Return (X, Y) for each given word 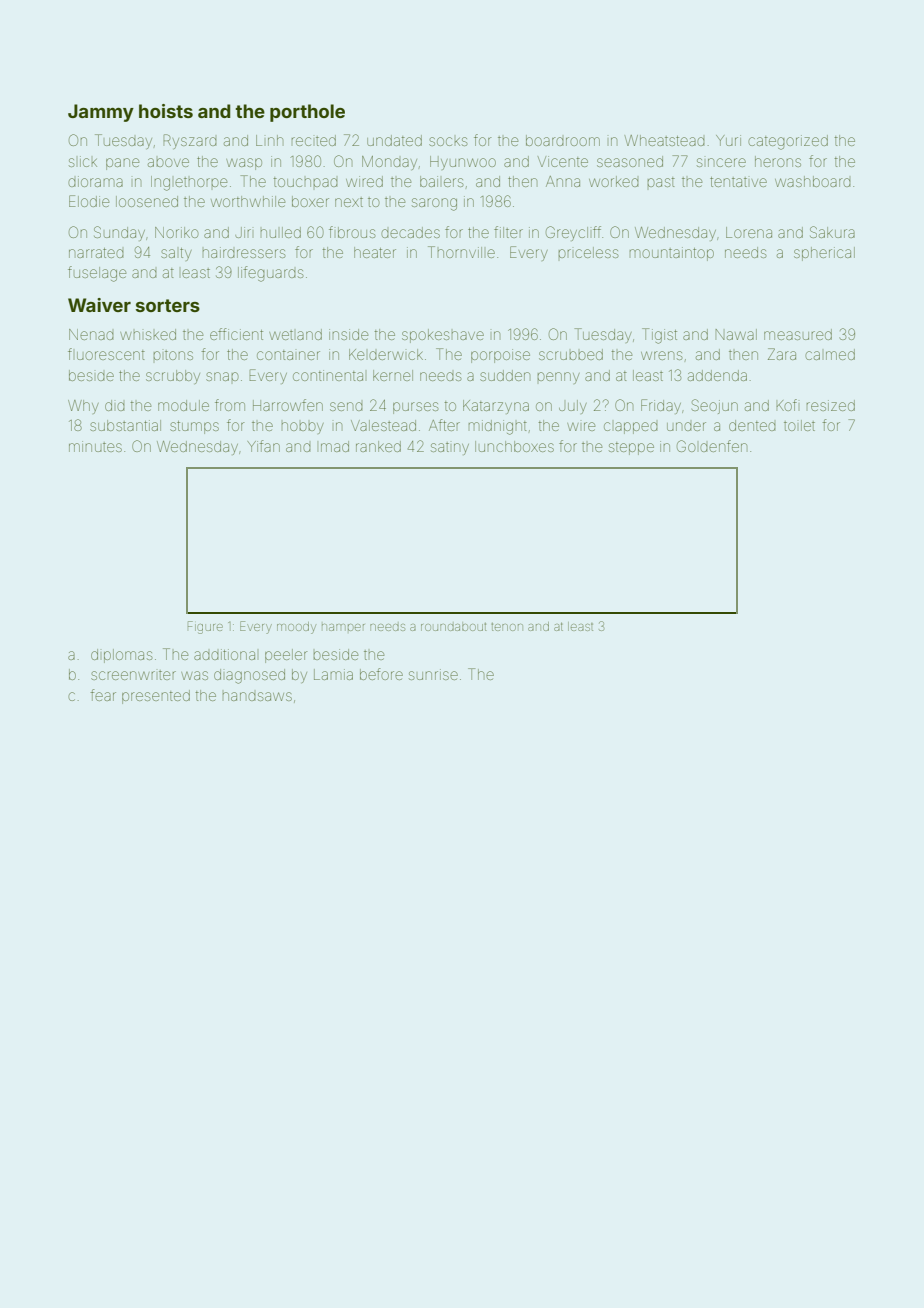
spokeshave (443, 336)
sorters (168, 305)
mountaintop (672, 254)
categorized (788, 142)
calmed (830, 354)
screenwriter (133, 675)
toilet (799, 425)
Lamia (333, 674)
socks (448, 141)
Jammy (101, 113)
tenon (507, 627)
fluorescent (106, 354)
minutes (95, 446)
